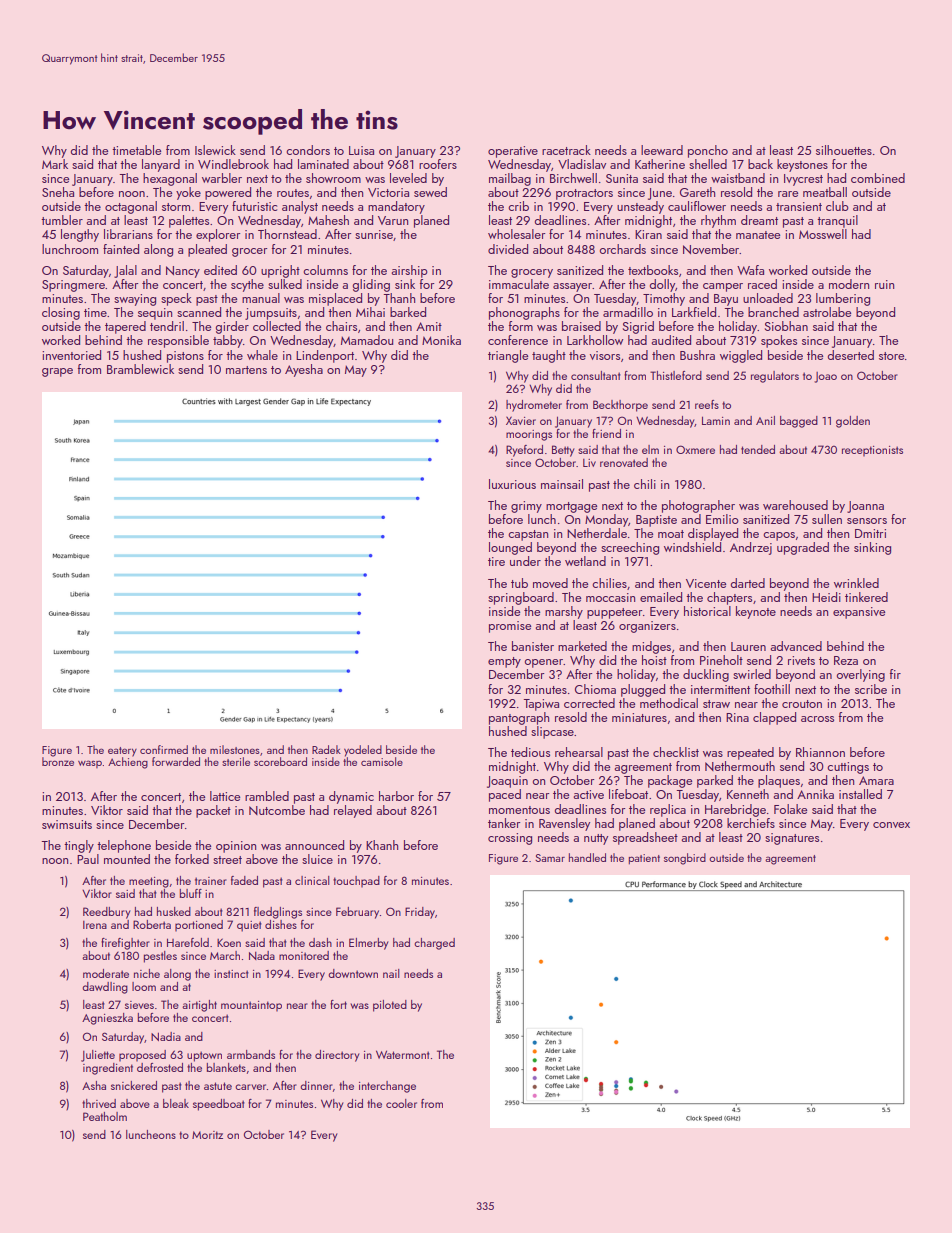 This page has height=1233, width=952. What do you see at coordinates (122, 752) in the page?
I see `eatery` at bounding box center [122, 752].
